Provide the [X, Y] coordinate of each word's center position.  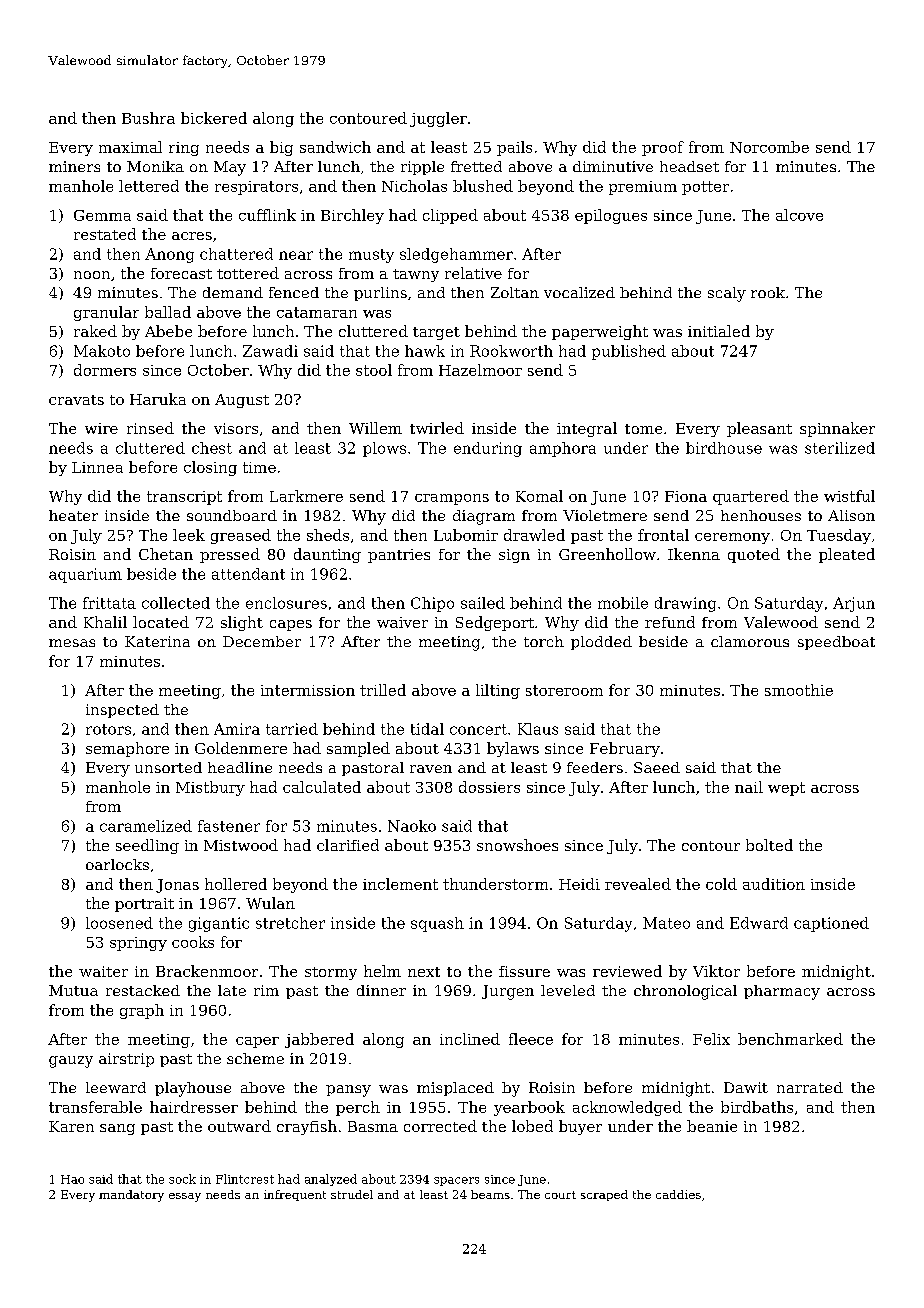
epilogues [611, 216]
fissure [524, 971]
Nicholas [414, 186]
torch [544, 641]
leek [189, 535]
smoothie [799, 690]
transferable [95, 1107]
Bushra [148, 118]
